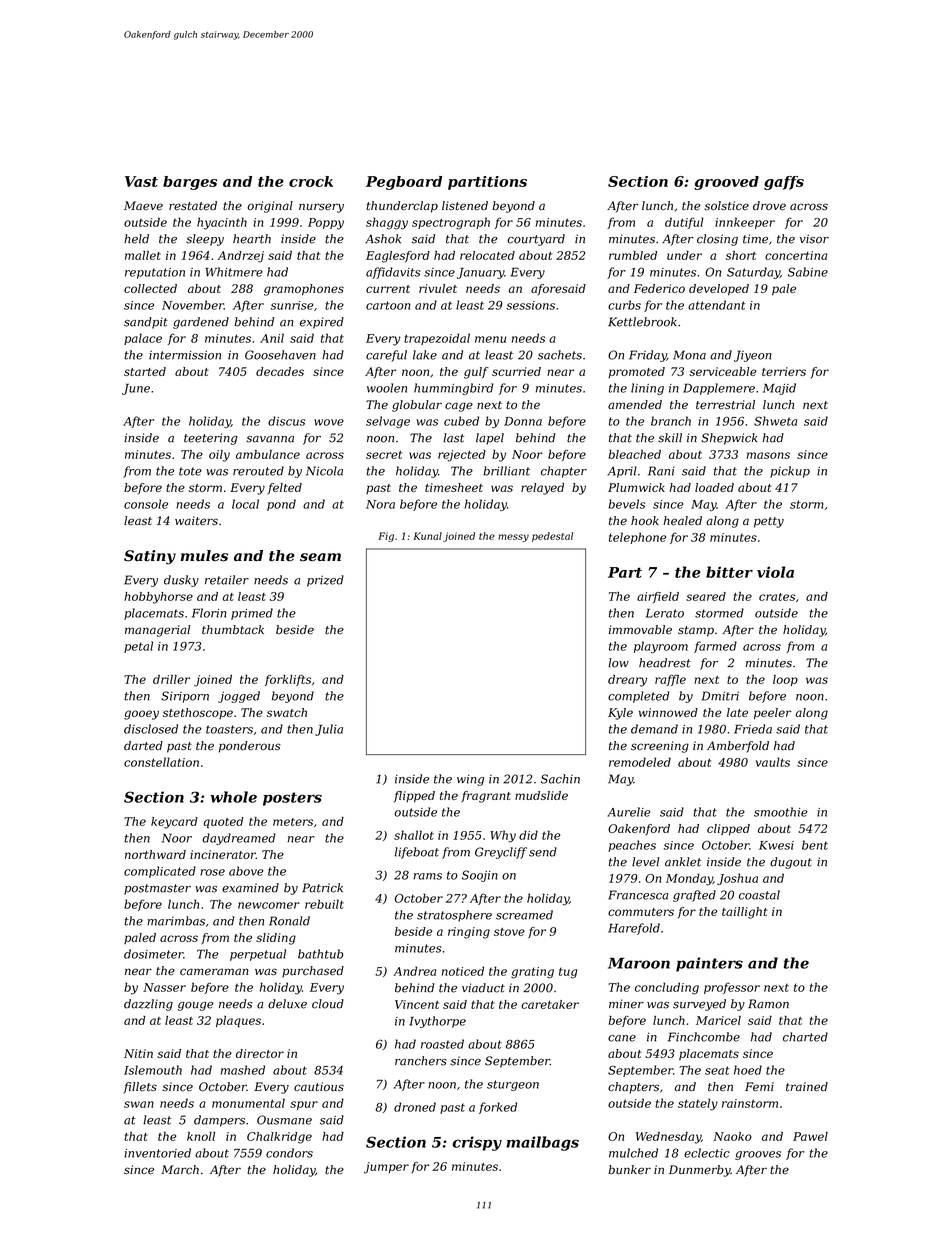  Describe the element at coordinates (745, 223) in the page. I see `innkeeper` at that location.
